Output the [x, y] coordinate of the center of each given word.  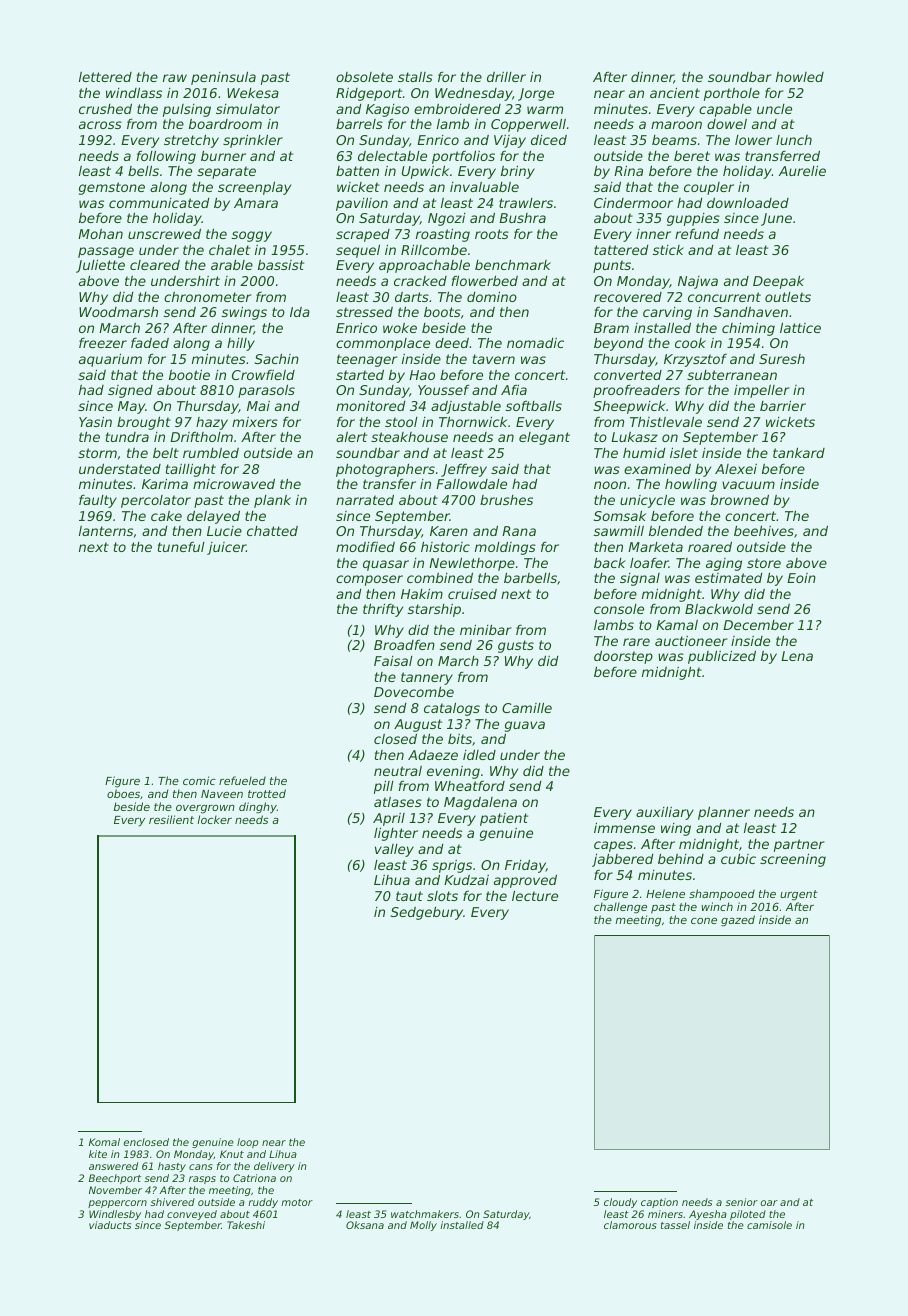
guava [525, 726]
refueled [242, 780]
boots [442, 311]
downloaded [748, 202]
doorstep [623, 657]
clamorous [630, 1225]
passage [106, 252]
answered [113, 1166]
